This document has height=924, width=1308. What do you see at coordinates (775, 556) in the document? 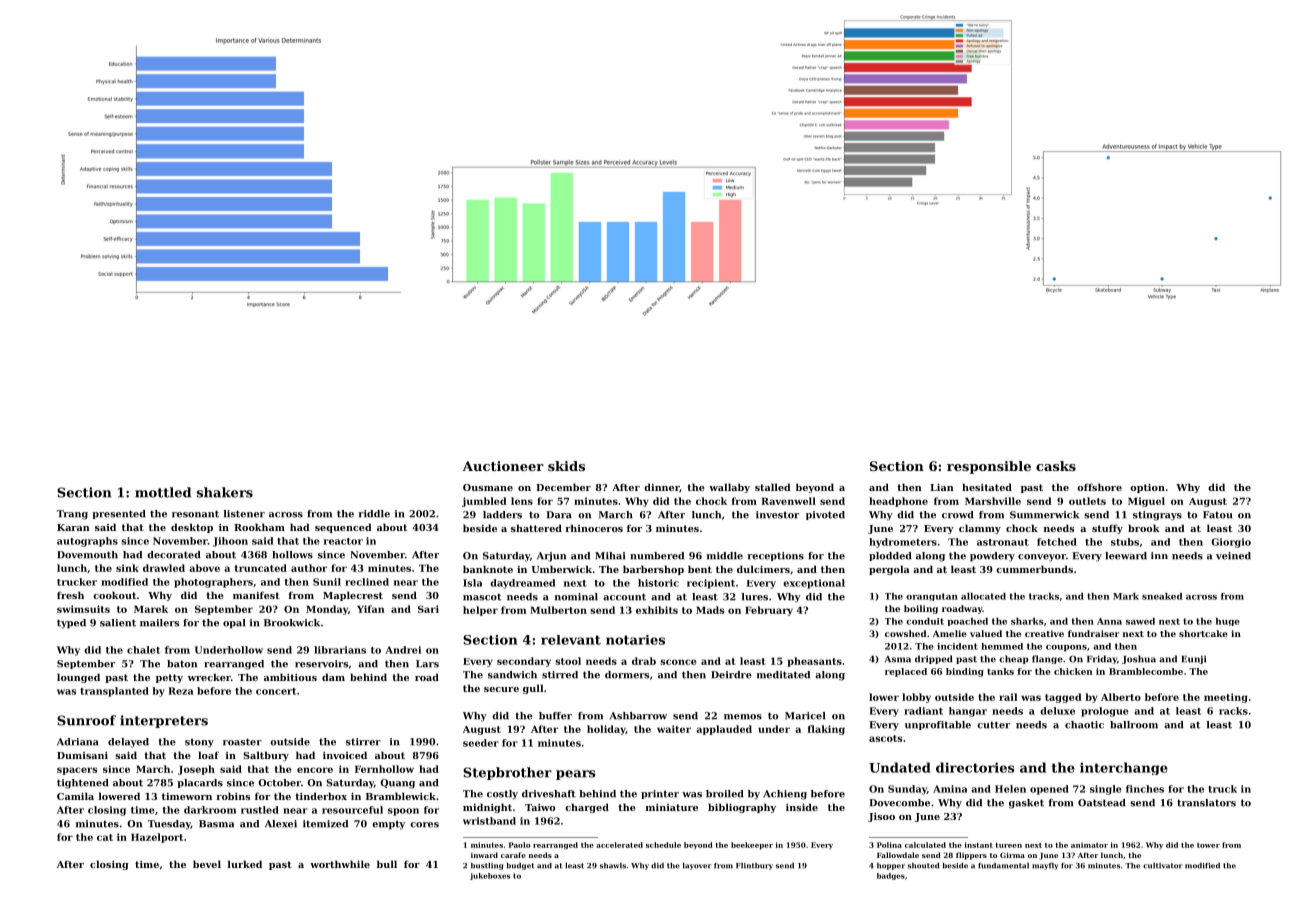
I see `receptions` at bounding box center [775, 556].
